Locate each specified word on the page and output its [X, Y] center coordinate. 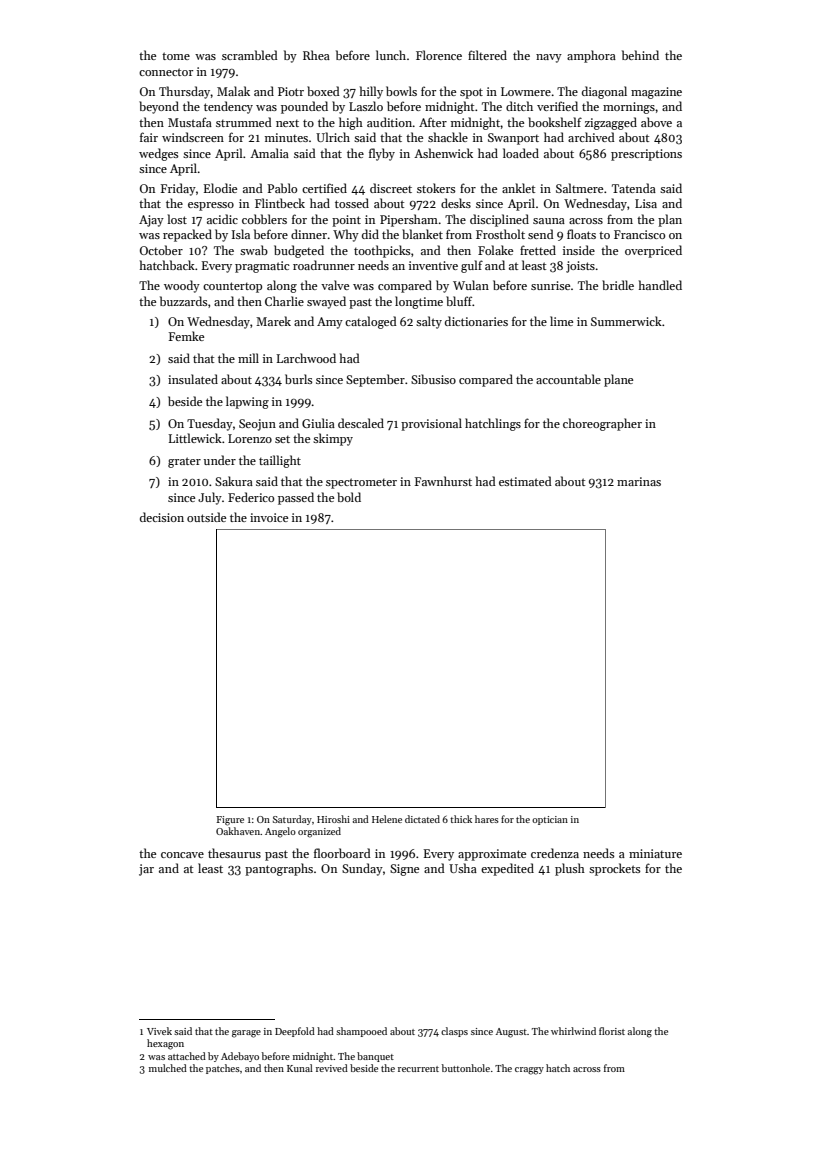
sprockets [615, 869]
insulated [193, 379]
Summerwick [626, 321]
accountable [568, 379]
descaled [361, 423]
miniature [655, 853]
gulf [472, 266]
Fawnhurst [443, 481]
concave [182, 855]
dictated [422, 819]
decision [162, 517]
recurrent [418, 1069]
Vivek [159, 1031]
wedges [159, 154]
